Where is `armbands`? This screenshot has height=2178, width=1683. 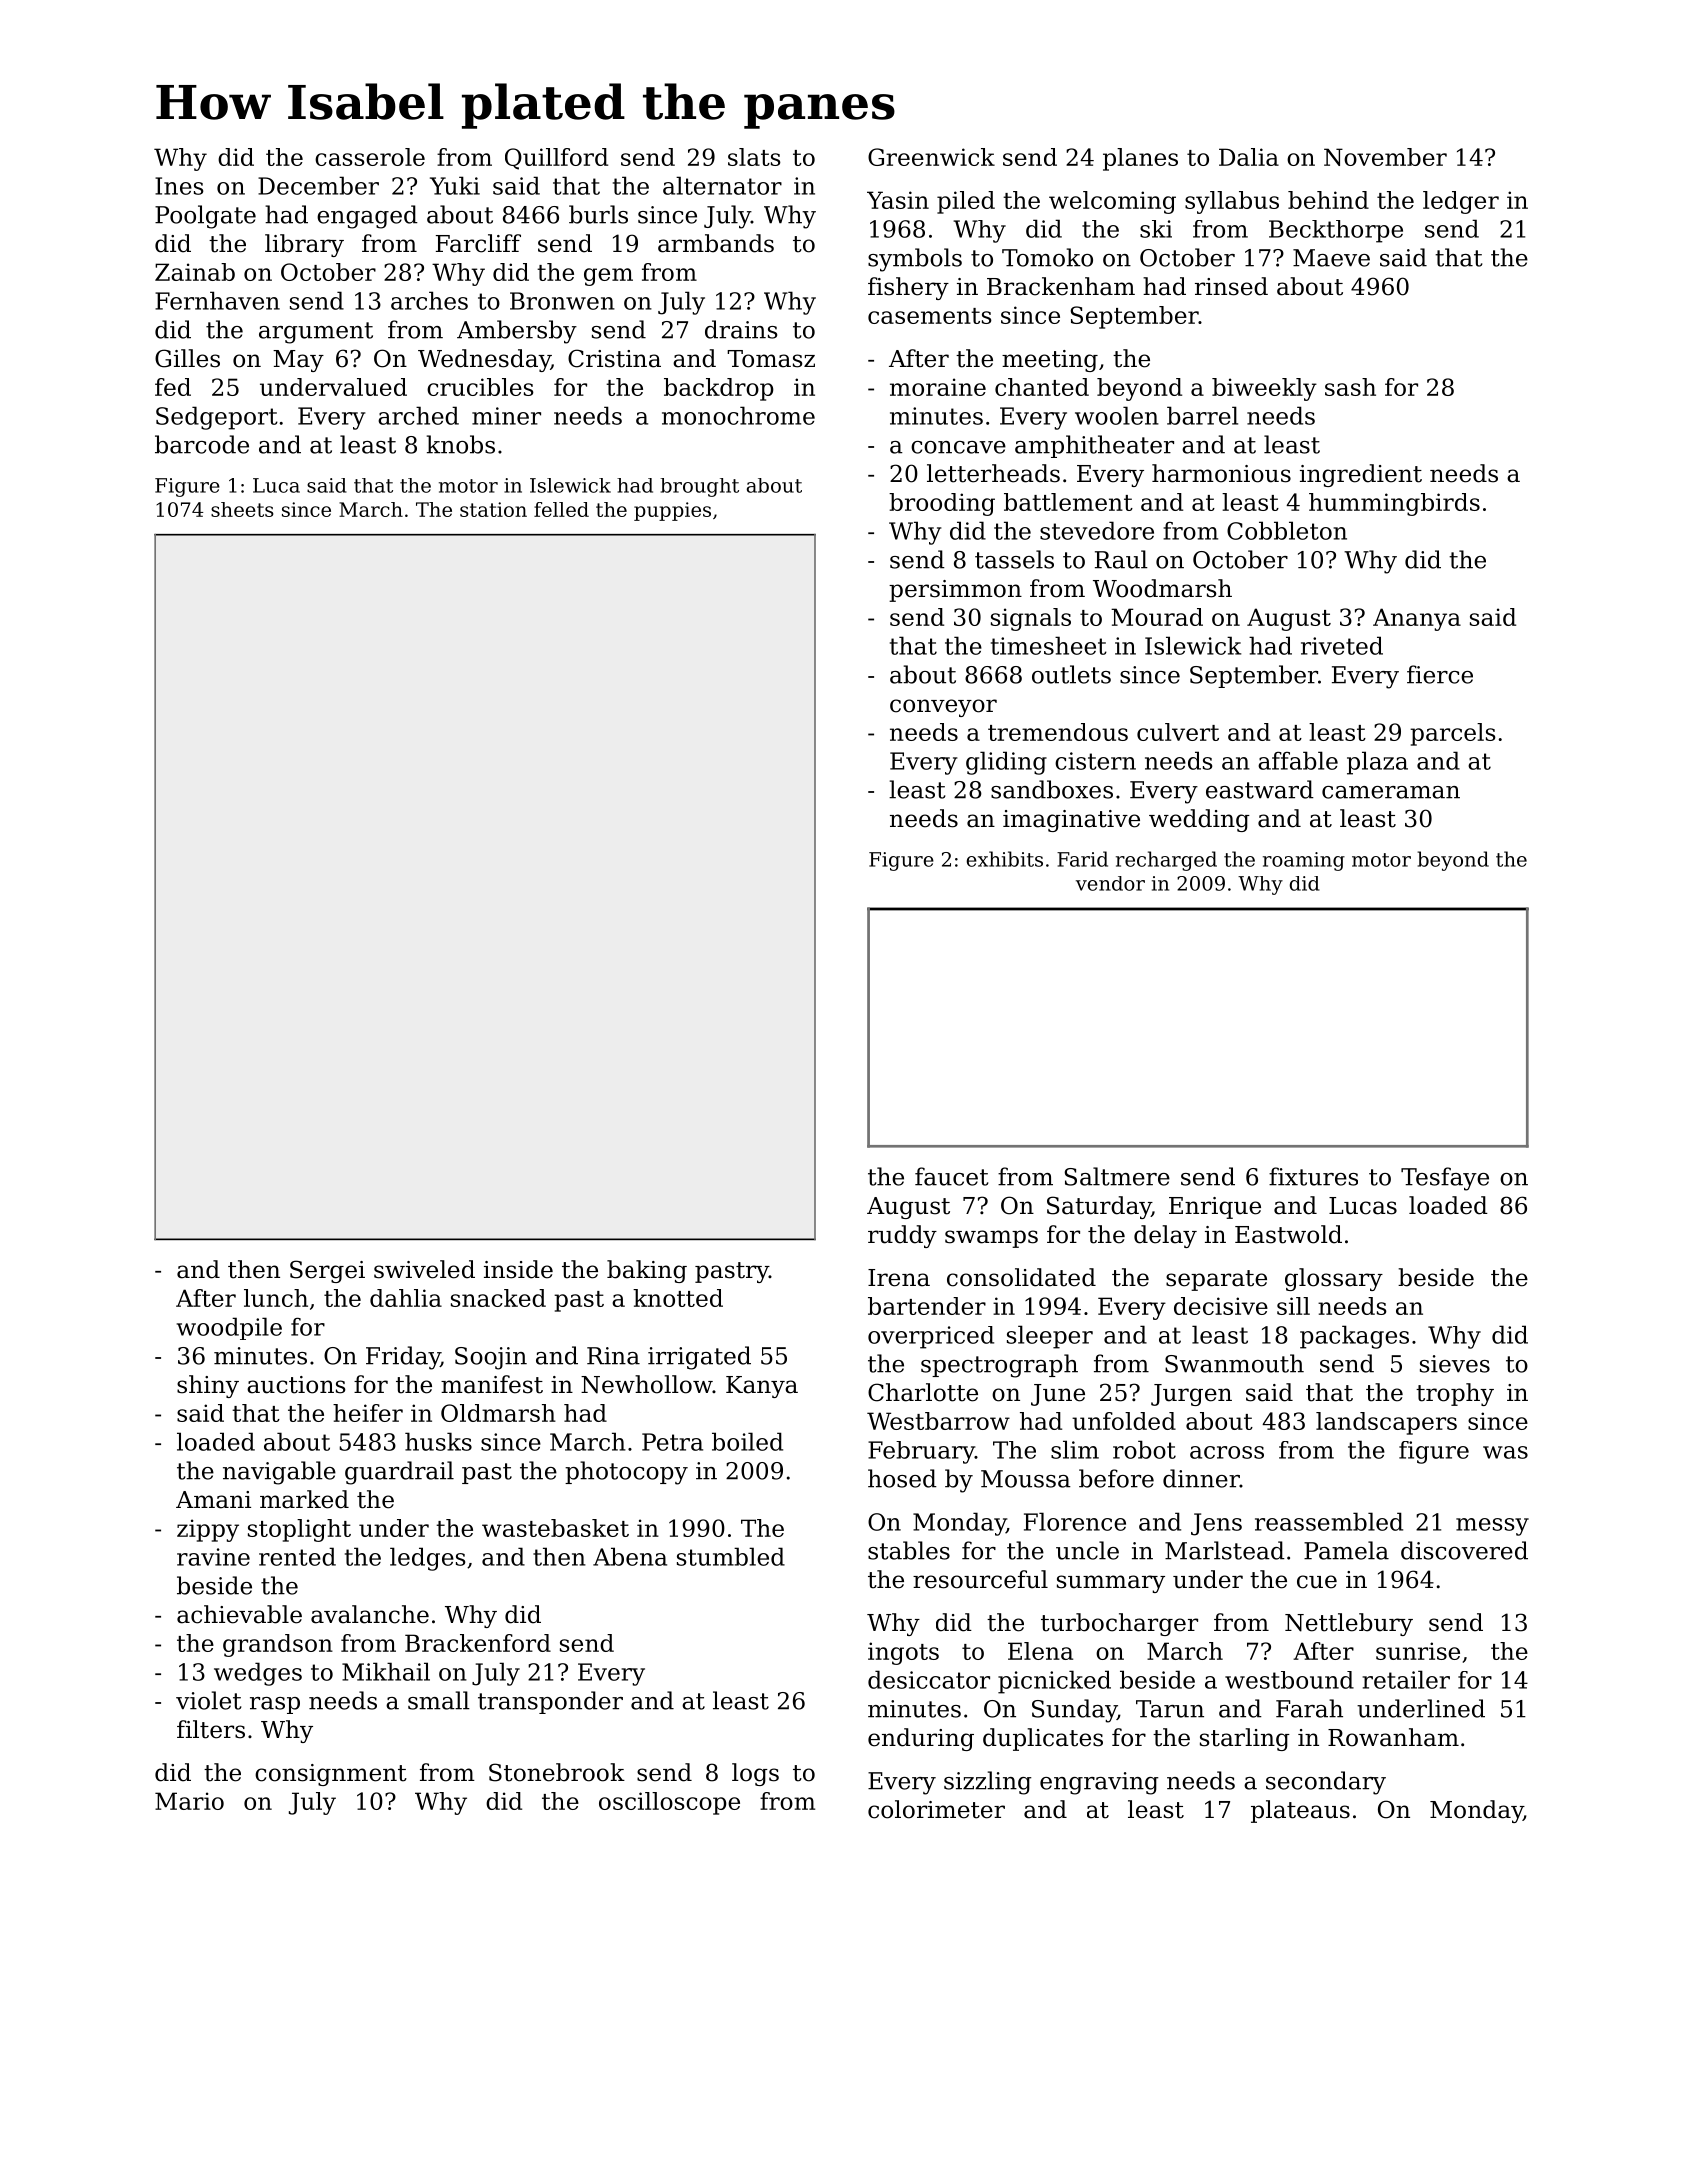 armbands is located at coordinates (716, 243).
